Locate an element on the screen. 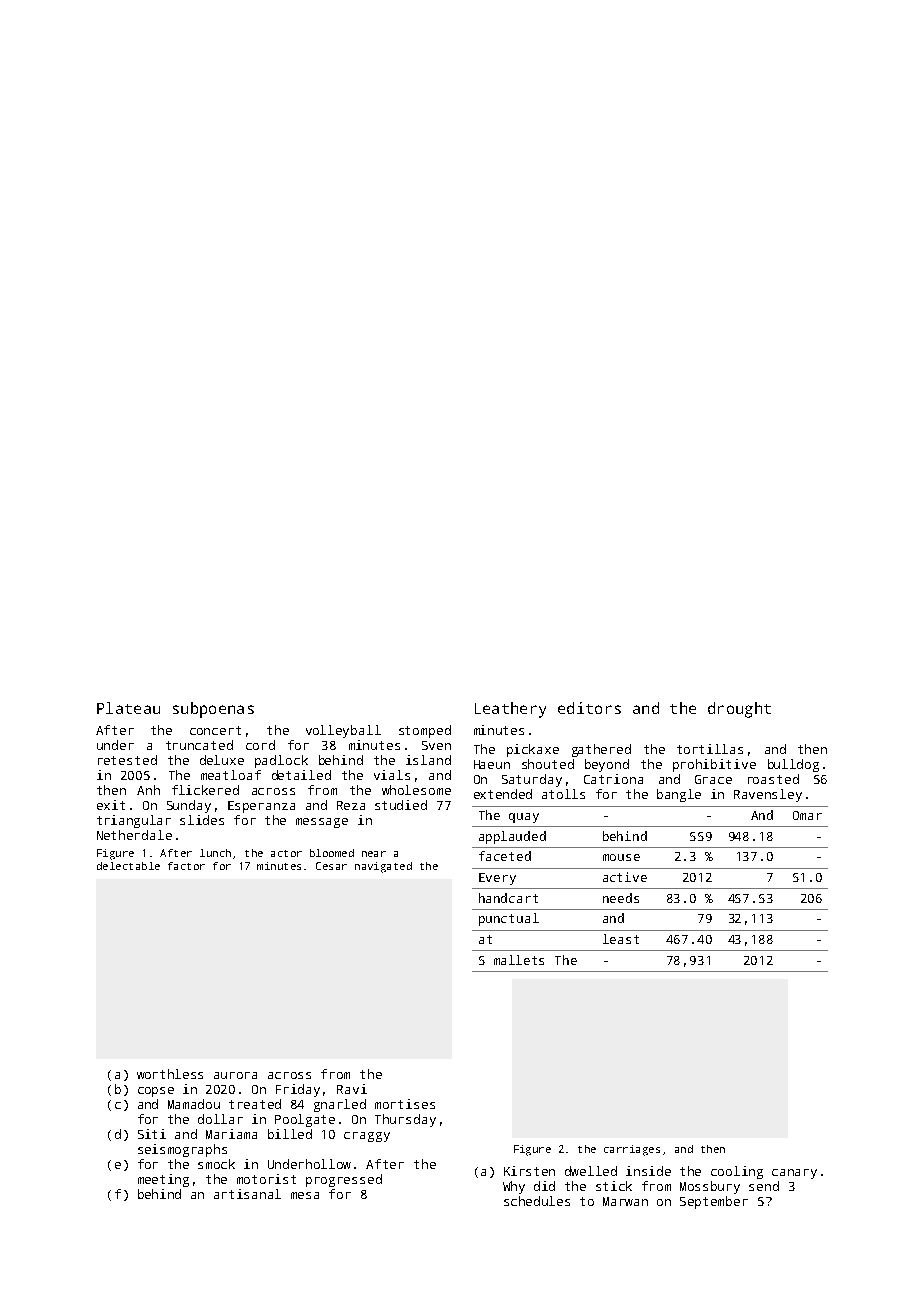 The height and width of the screenshot is (1308, 924). handcart is located at coordinates (508, 898).
